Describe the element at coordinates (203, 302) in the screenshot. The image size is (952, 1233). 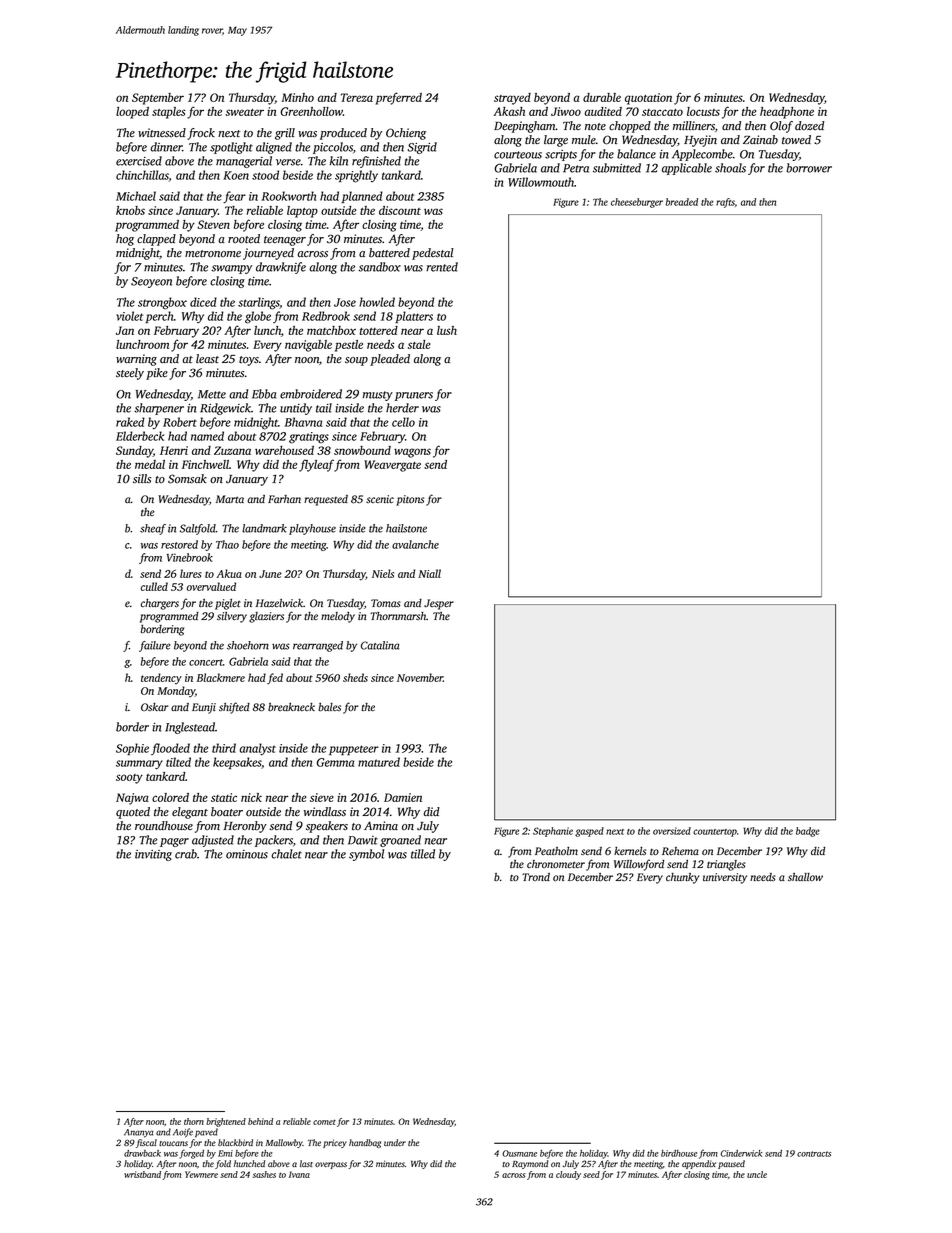
I see `diced` at that location.
